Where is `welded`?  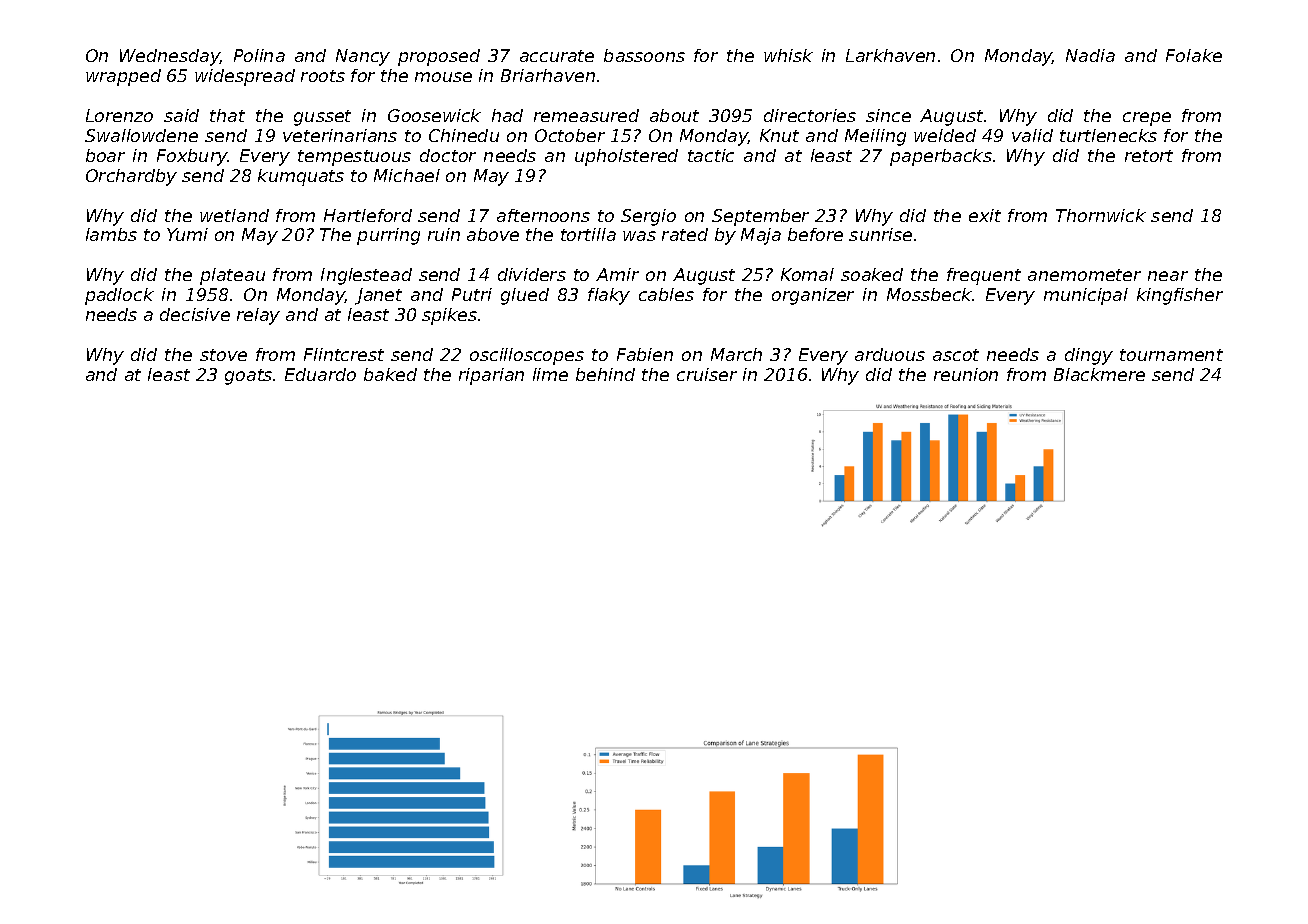 welded is located at coordinates (945, 135).
